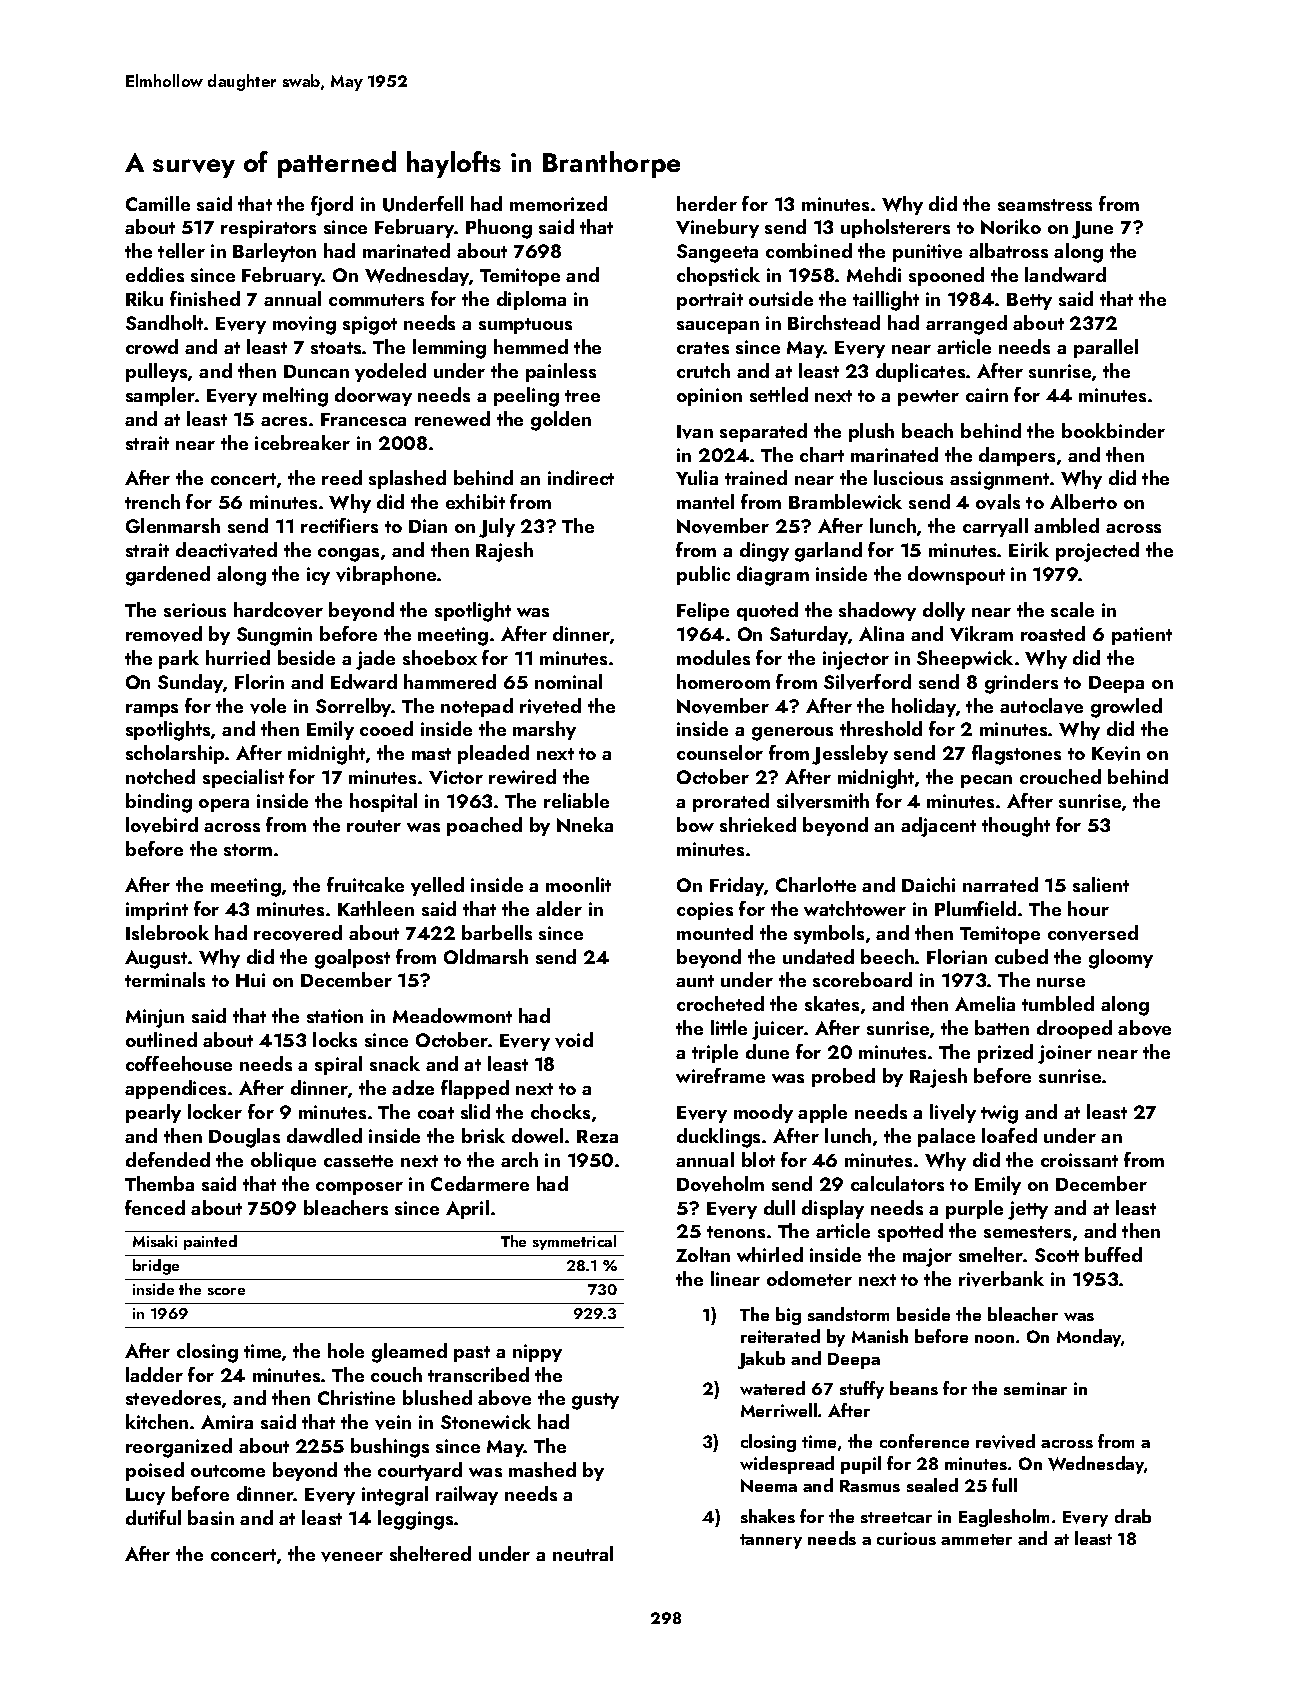  I want to click on Camille, so click(158, 203).
